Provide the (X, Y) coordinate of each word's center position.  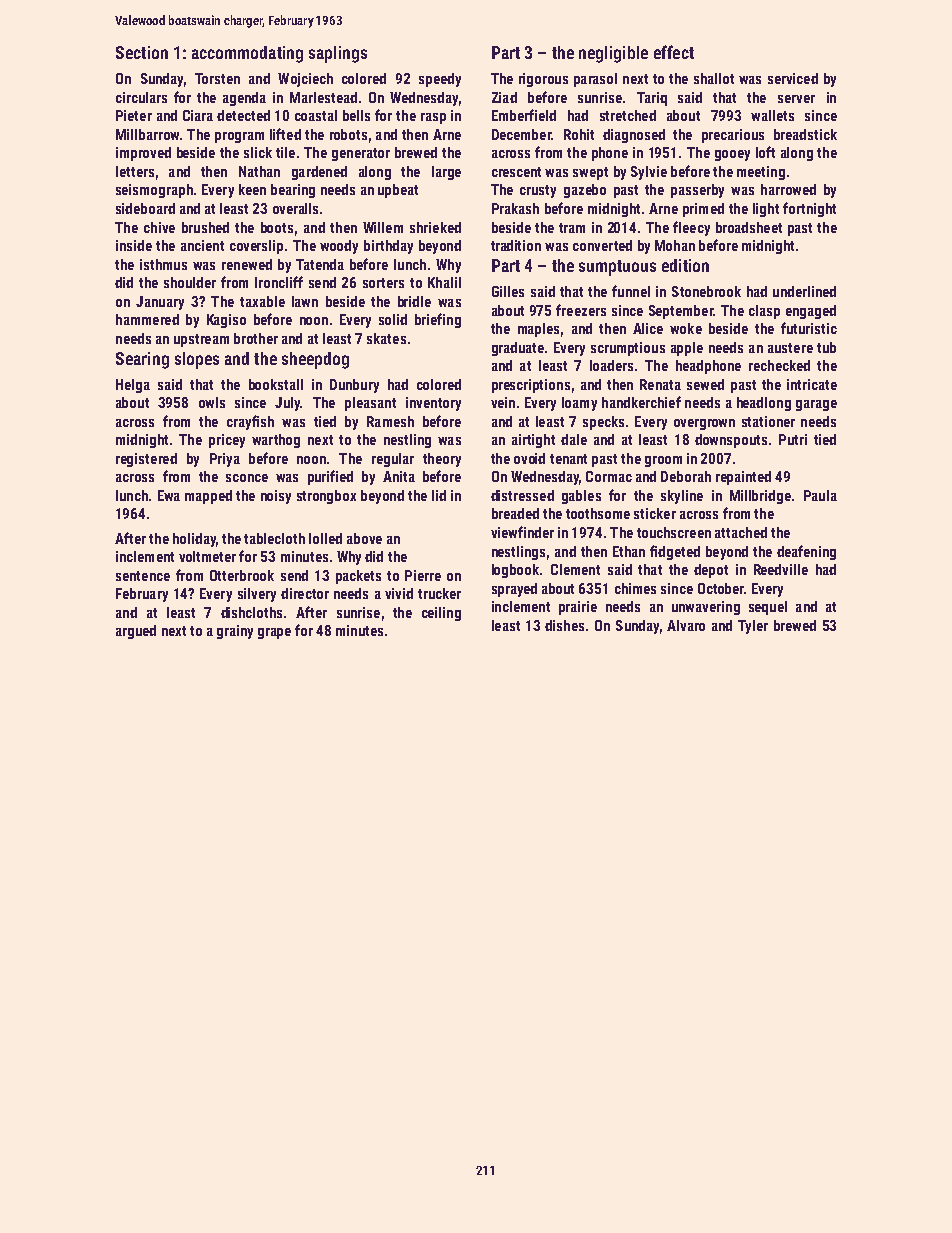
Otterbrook (242, 575)
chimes (635, 588)
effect (674, 52)
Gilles (508, 291)
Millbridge (760, 497)
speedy (440, 80)
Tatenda (320, 264)
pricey (227, 441)
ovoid (529, 458)
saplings (338, 54)
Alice (648, 328)
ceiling (441, 614)
